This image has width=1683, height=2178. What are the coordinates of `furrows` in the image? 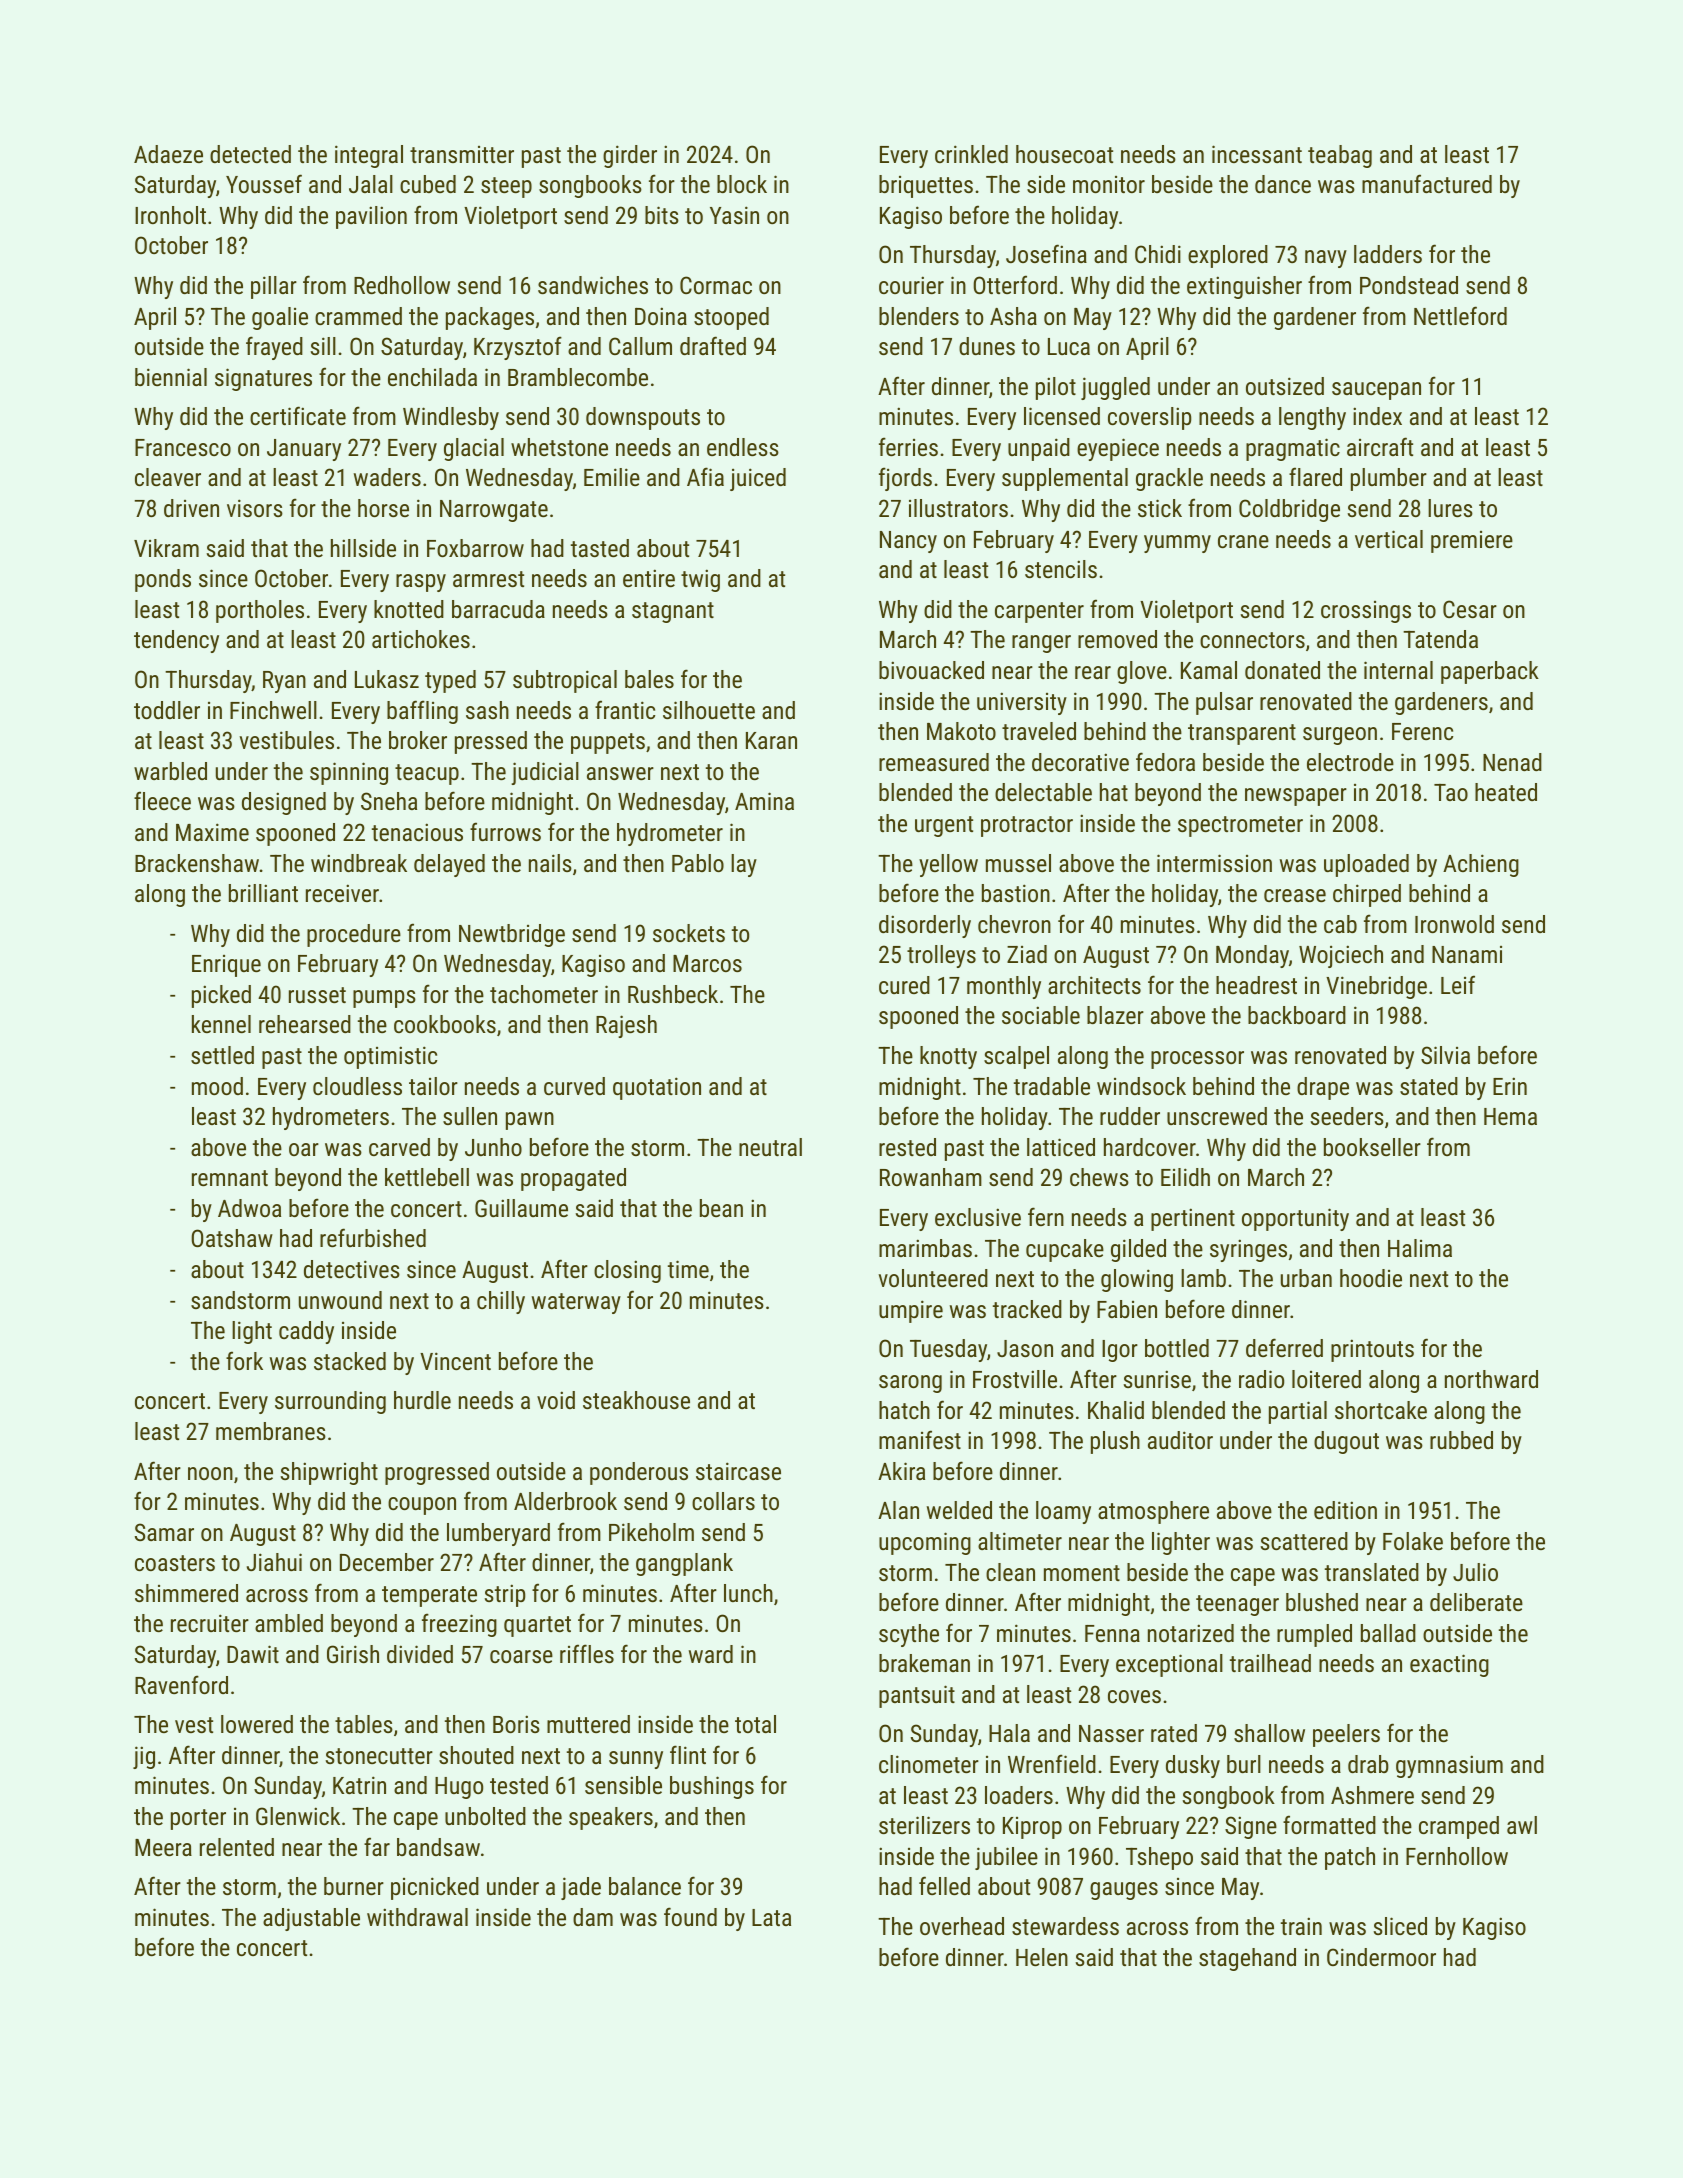 It's located at (505, 831).
